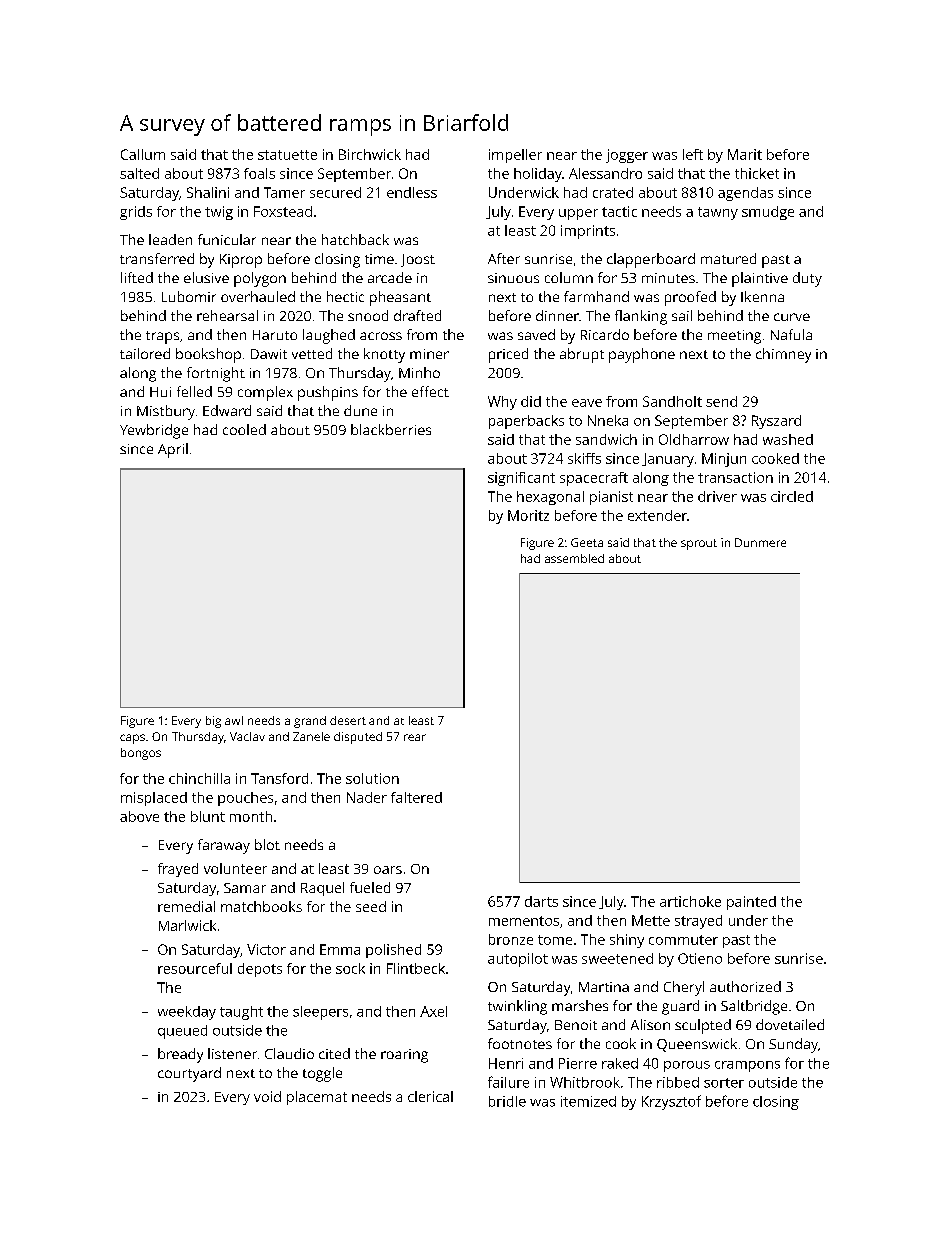 The width and height of the screenshot is (952, 1233). What do you see at coordinates (735, 477) in the screenshot?
I see `transaction` at bounding box center [735, 477].
